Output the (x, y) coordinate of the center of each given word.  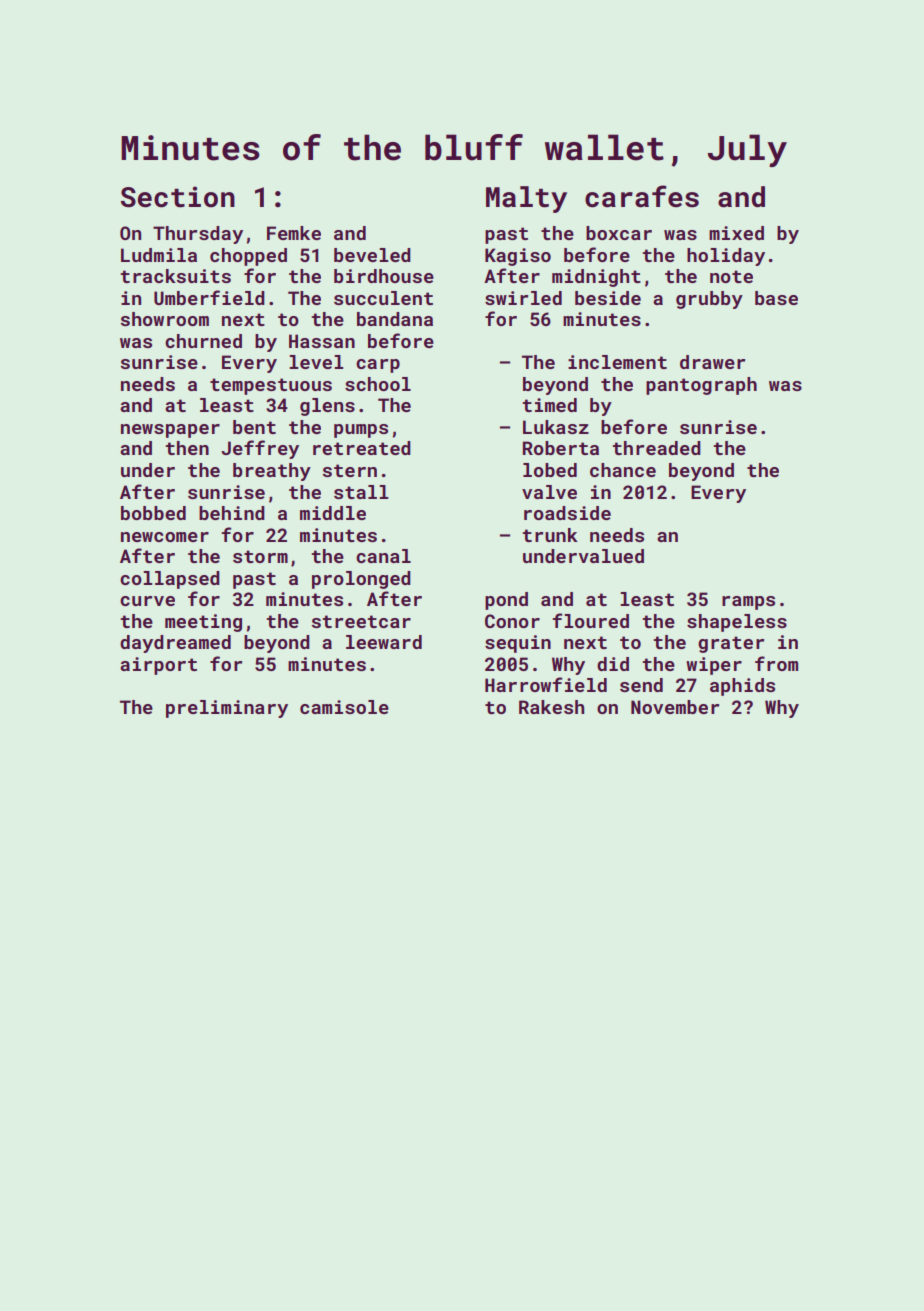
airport (158, 666)
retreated (362, 448)
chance (623, 470)
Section (178, 197)
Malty (526, 199)
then (187, 448)
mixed (736, 233)
